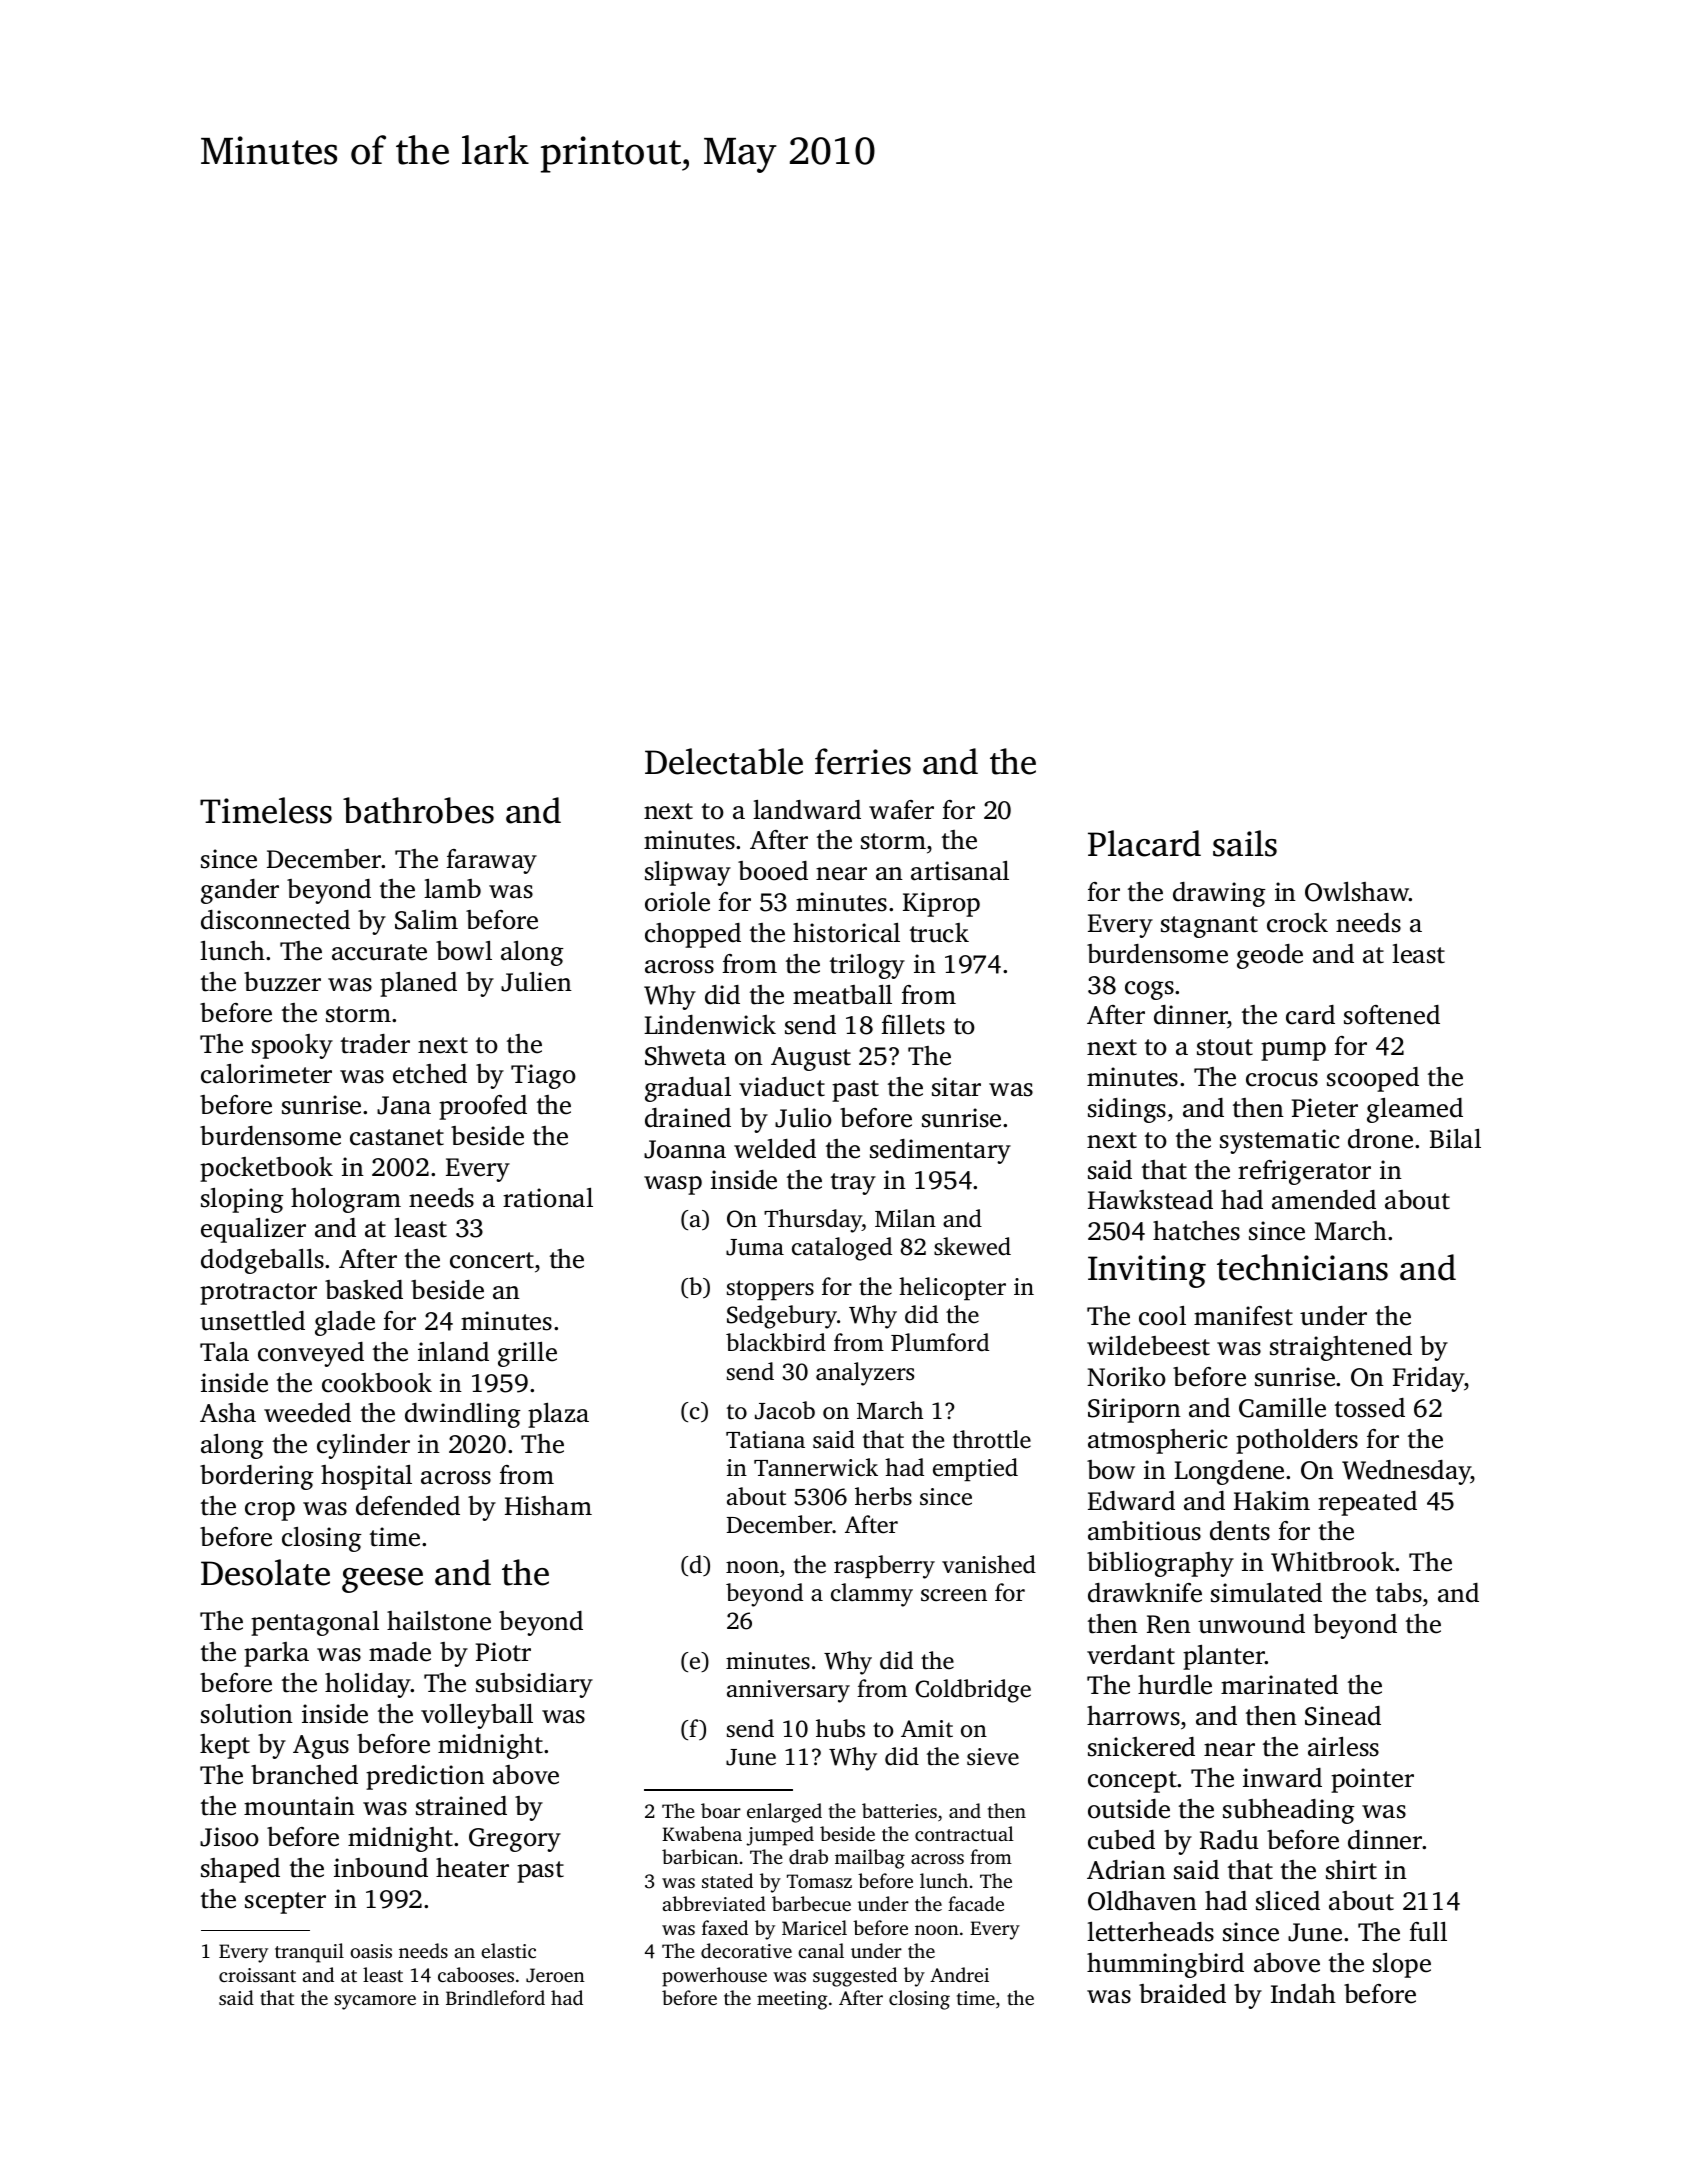  I want to click on Tatiana, so click(765, 1440).
